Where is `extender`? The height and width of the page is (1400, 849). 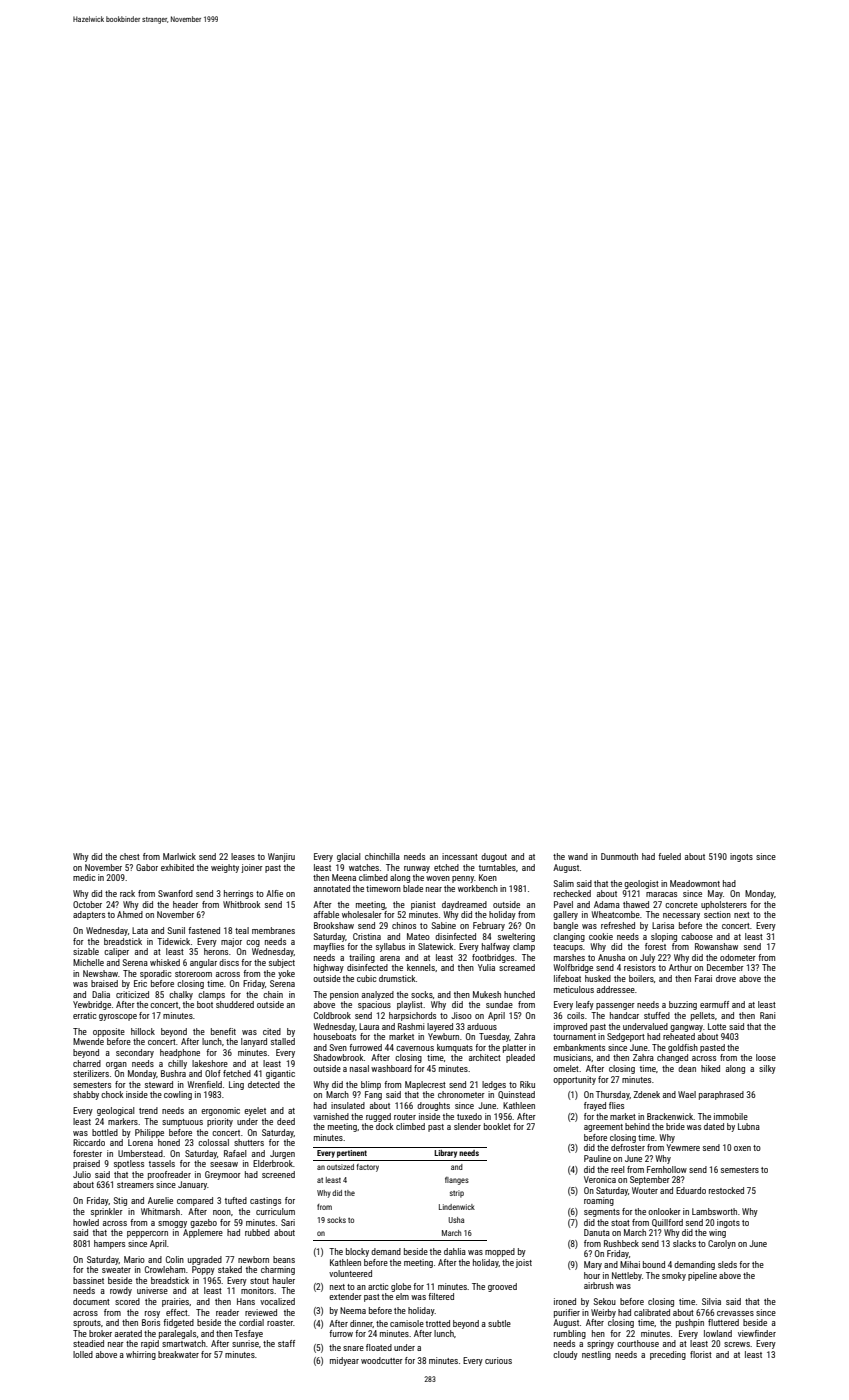
extender is located at coordinates (345, 1296).
